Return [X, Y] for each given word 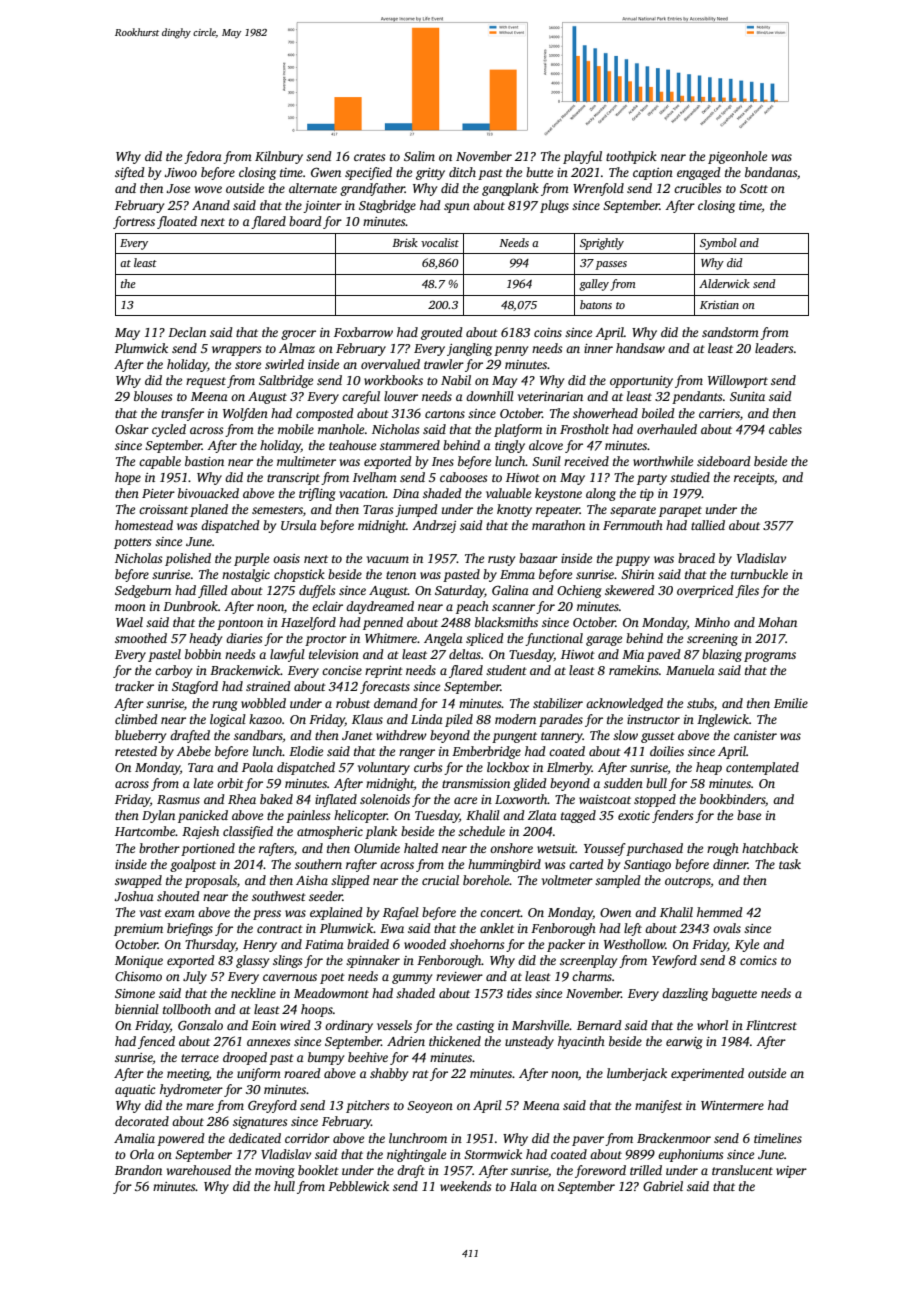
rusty [501, 560]
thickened [455, 1041]
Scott [754, 188]
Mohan [777, 622]
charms [592, 976]
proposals [211, 881]
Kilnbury [279, 157]
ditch [462, 172]
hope [128, 478]
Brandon [138, 1170]
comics [758, 960]
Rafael [401, 913]
